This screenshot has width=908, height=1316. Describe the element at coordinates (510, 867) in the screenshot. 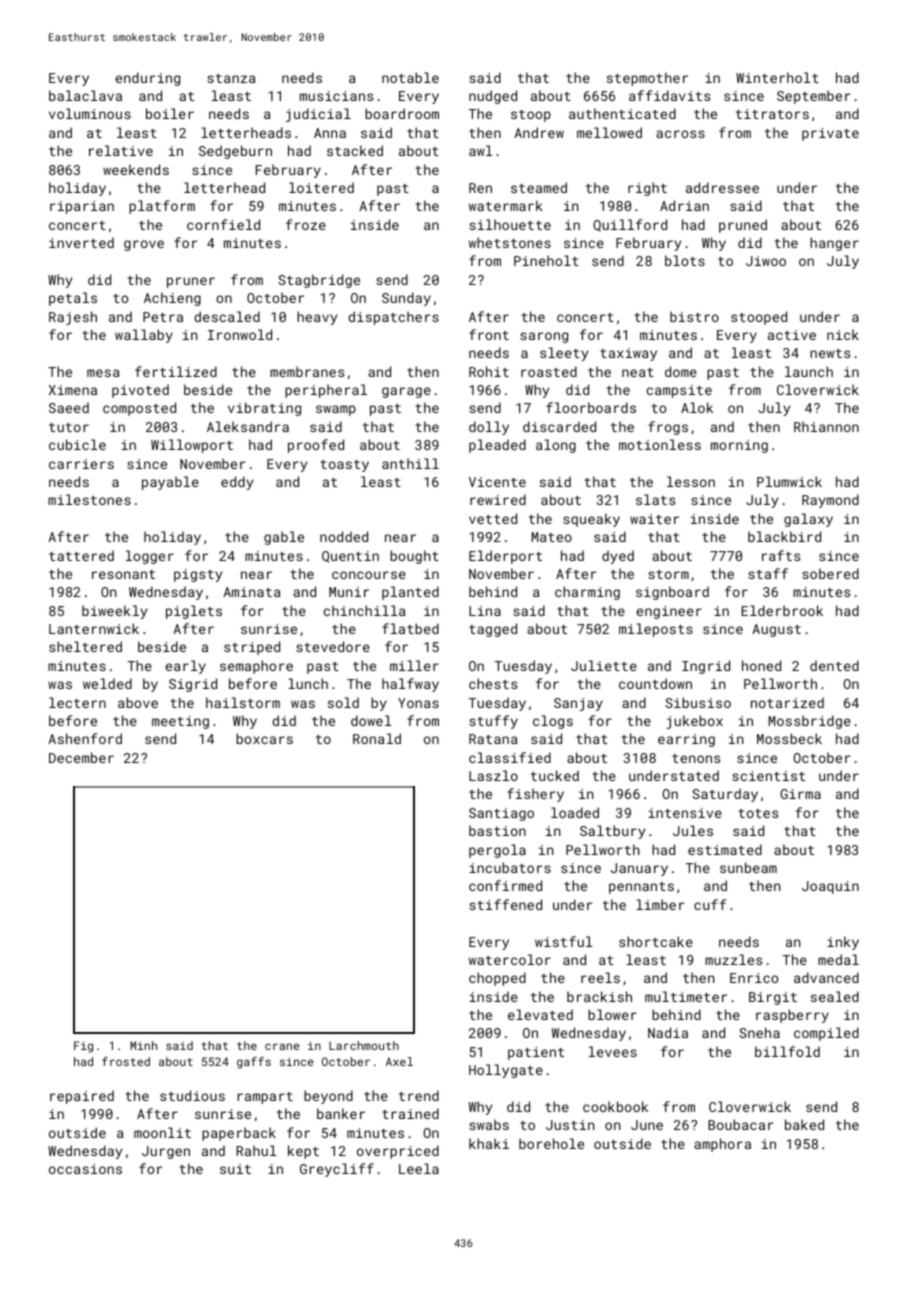

I see `incubators` at that location.
